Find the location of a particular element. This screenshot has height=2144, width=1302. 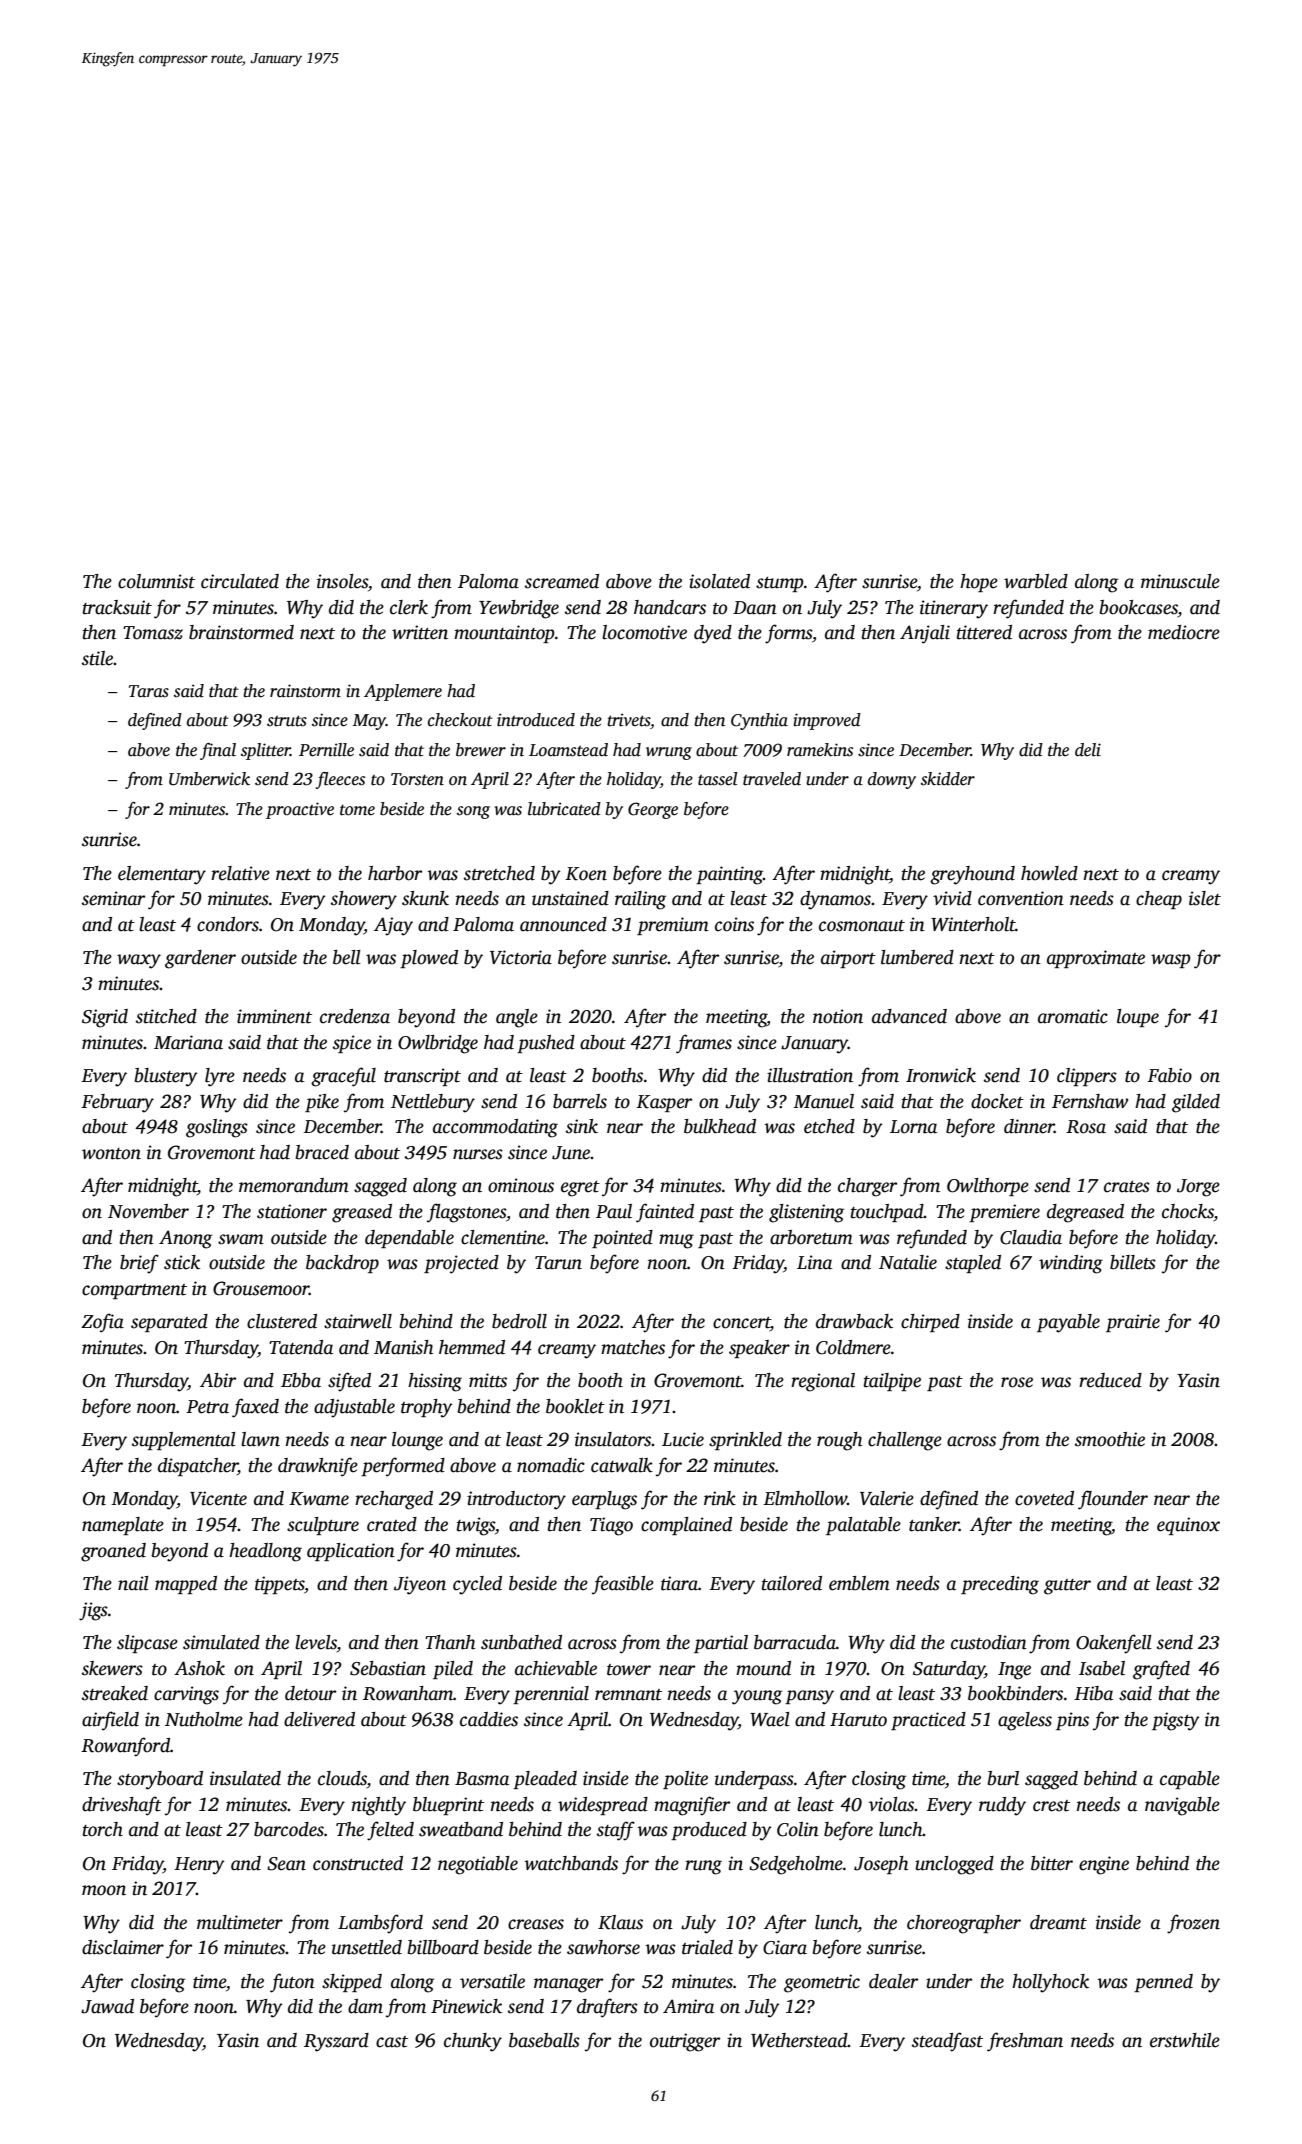

detour is located at coordinates (310, 1693).
